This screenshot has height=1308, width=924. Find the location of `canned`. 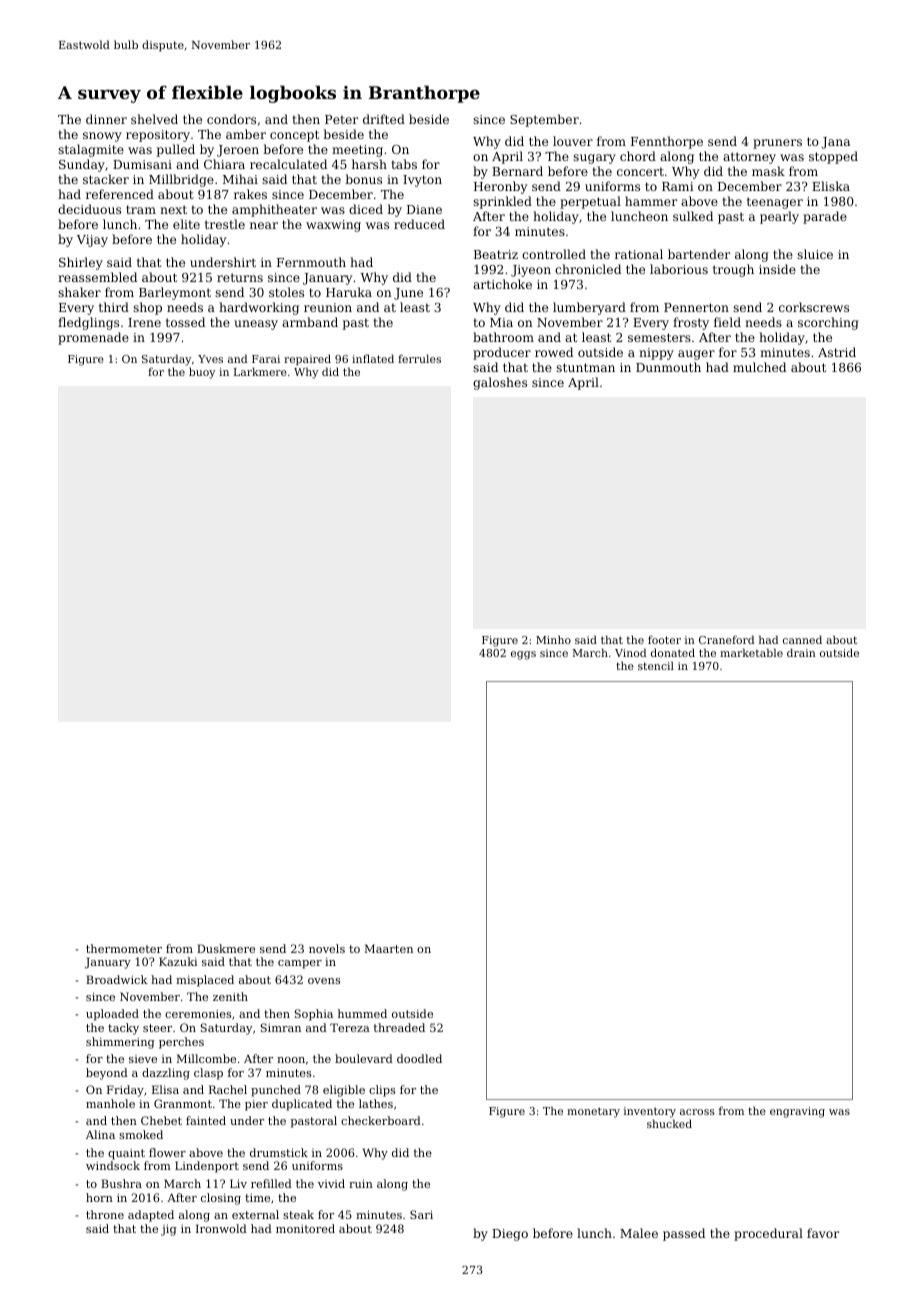

canned is located at coordinates (802, 639).
